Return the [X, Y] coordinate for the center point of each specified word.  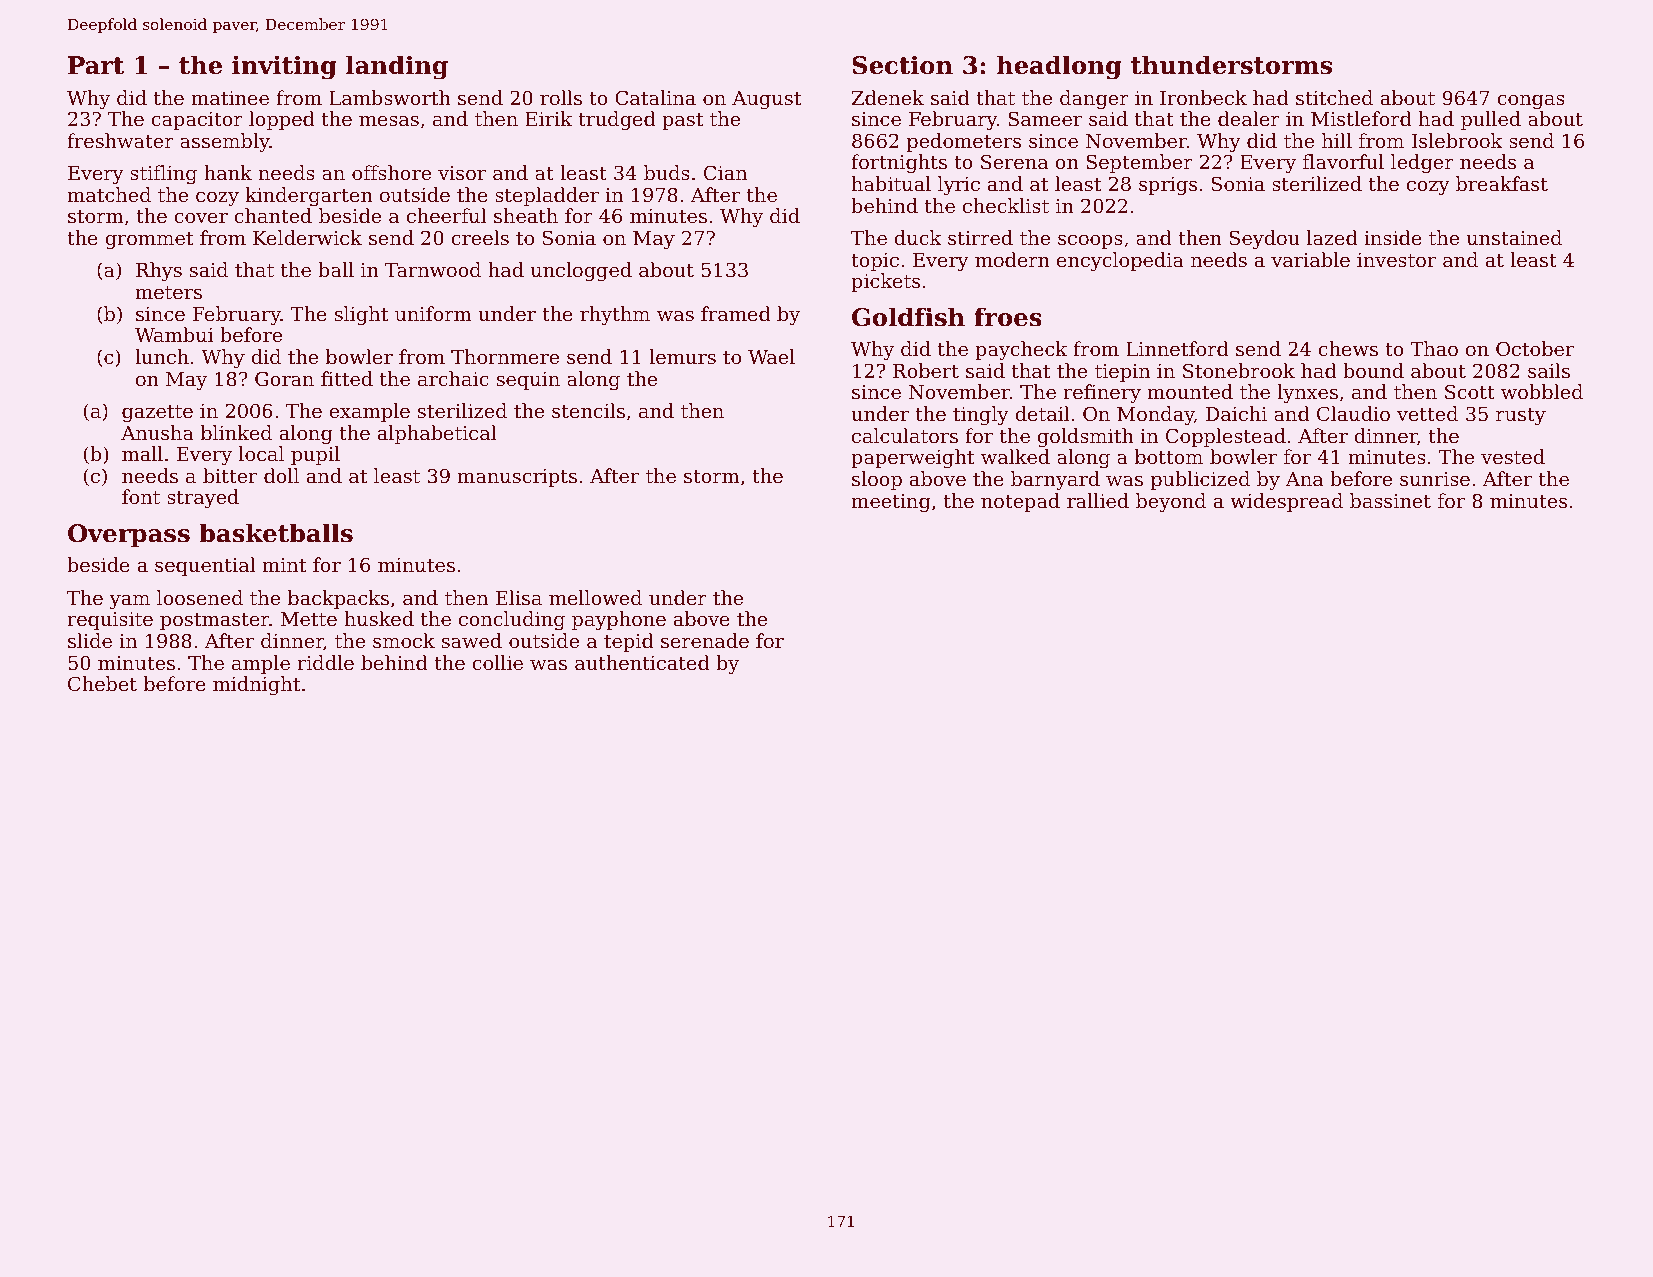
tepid [629, 642]
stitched [1334, 97]
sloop [877, 480]
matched [109, 194]
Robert [926, 370]
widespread [1286, 502]
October [1535, 348]
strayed [203, 499]
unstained [1514, 237]
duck [918, 237]
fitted [347, 378]
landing [397, 67]
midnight [256, 686]
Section [902, 65]
